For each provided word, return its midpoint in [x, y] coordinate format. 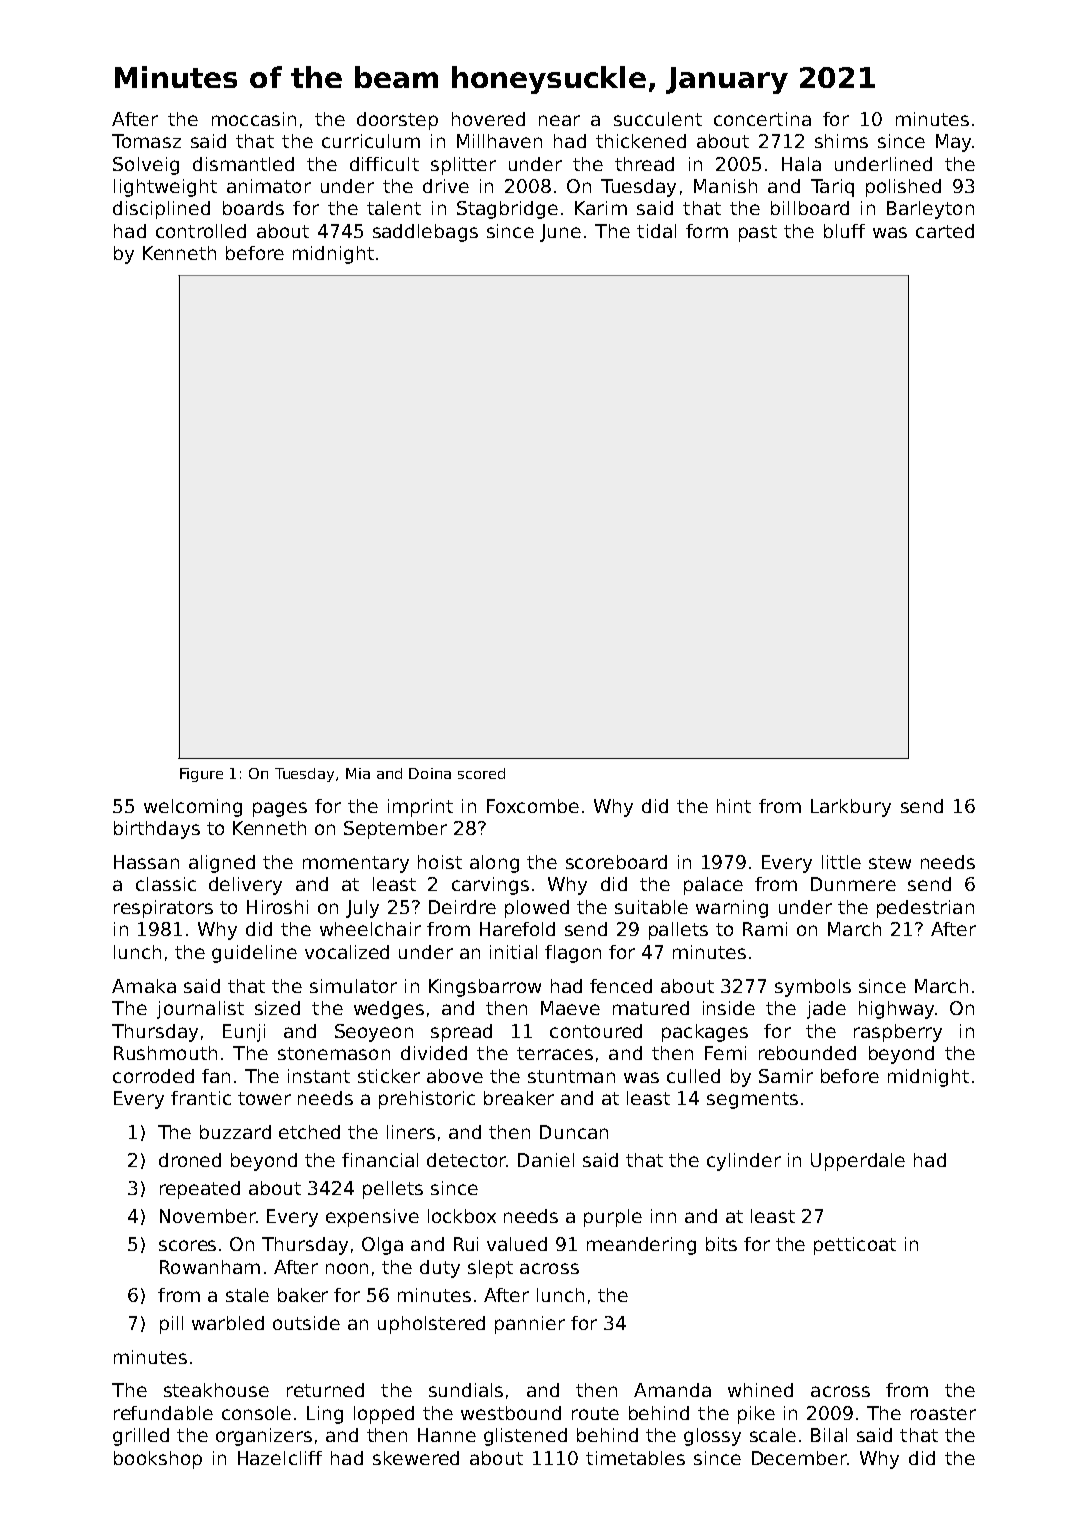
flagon [573, 954]
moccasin [254, 119]
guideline [254, 954]
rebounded [807, 1053]
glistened [525, 1437]
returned [325, 1390]
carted [945, 231]
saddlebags [425, 233]
